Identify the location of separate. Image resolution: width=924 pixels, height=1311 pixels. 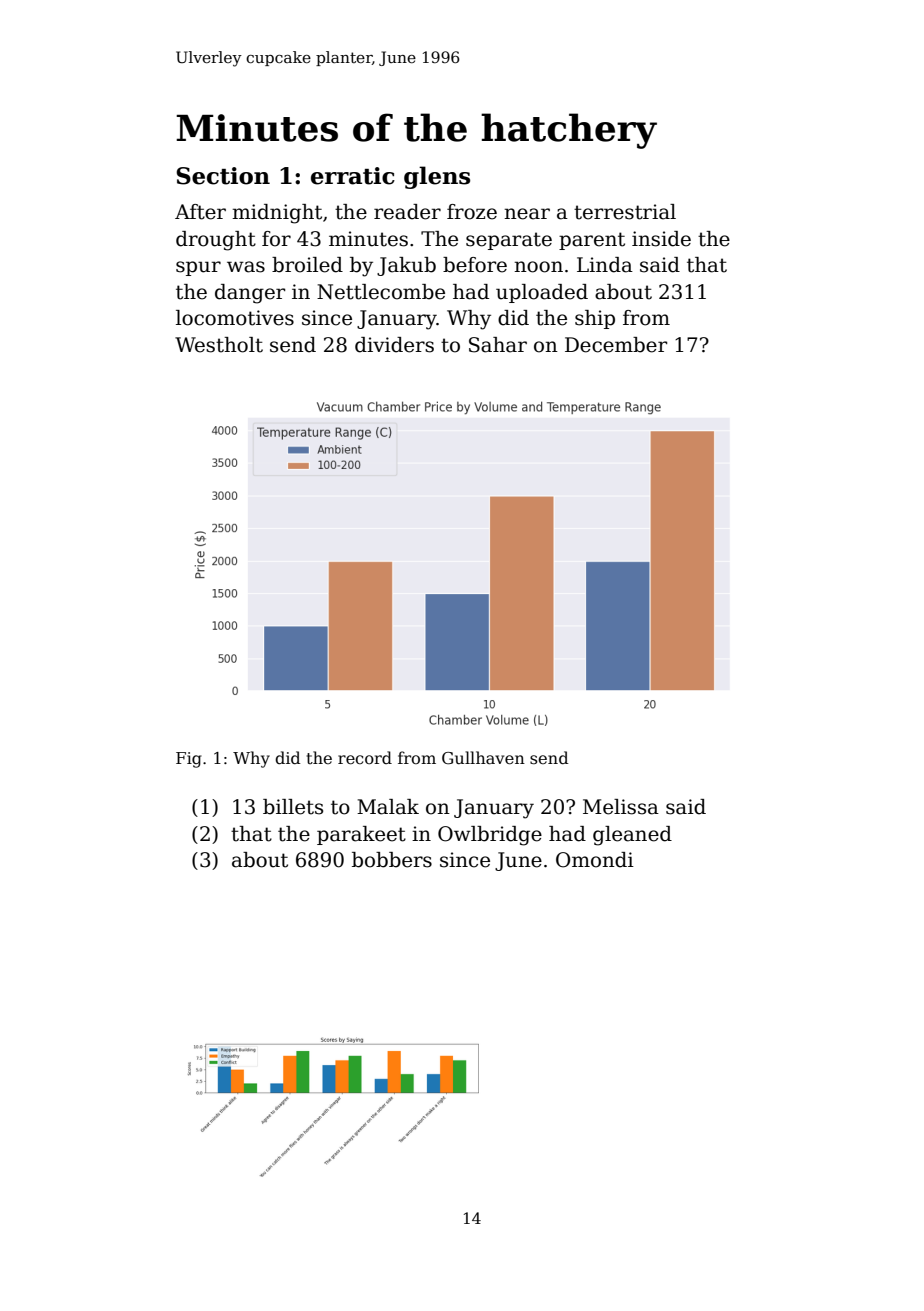
(509, 241).
